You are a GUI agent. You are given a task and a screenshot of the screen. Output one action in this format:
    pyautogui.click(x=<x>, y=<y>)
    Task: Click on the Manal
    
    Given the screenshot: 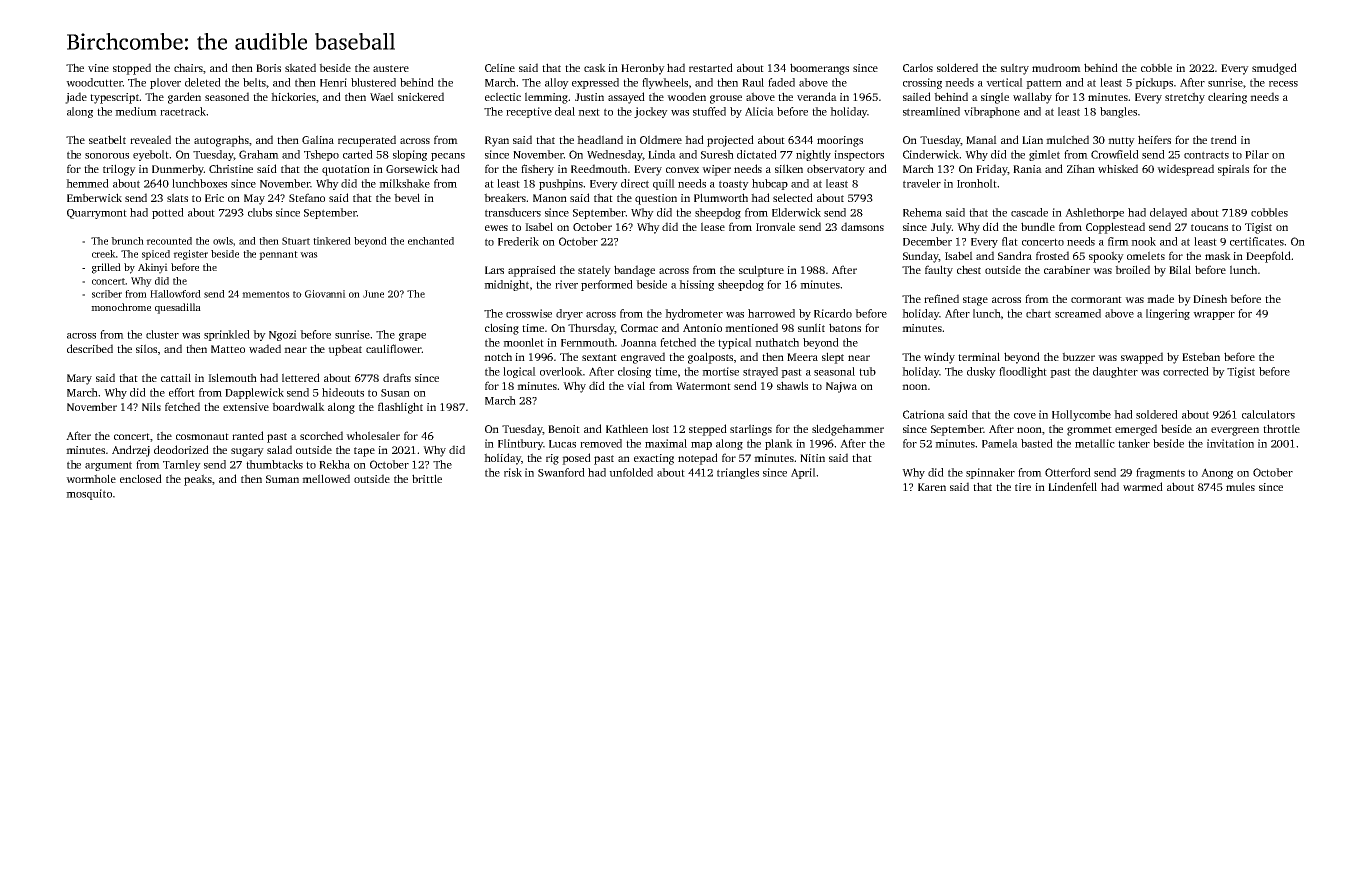 What is the action you would take?
    pyautogui.click(x=981, y=139)
